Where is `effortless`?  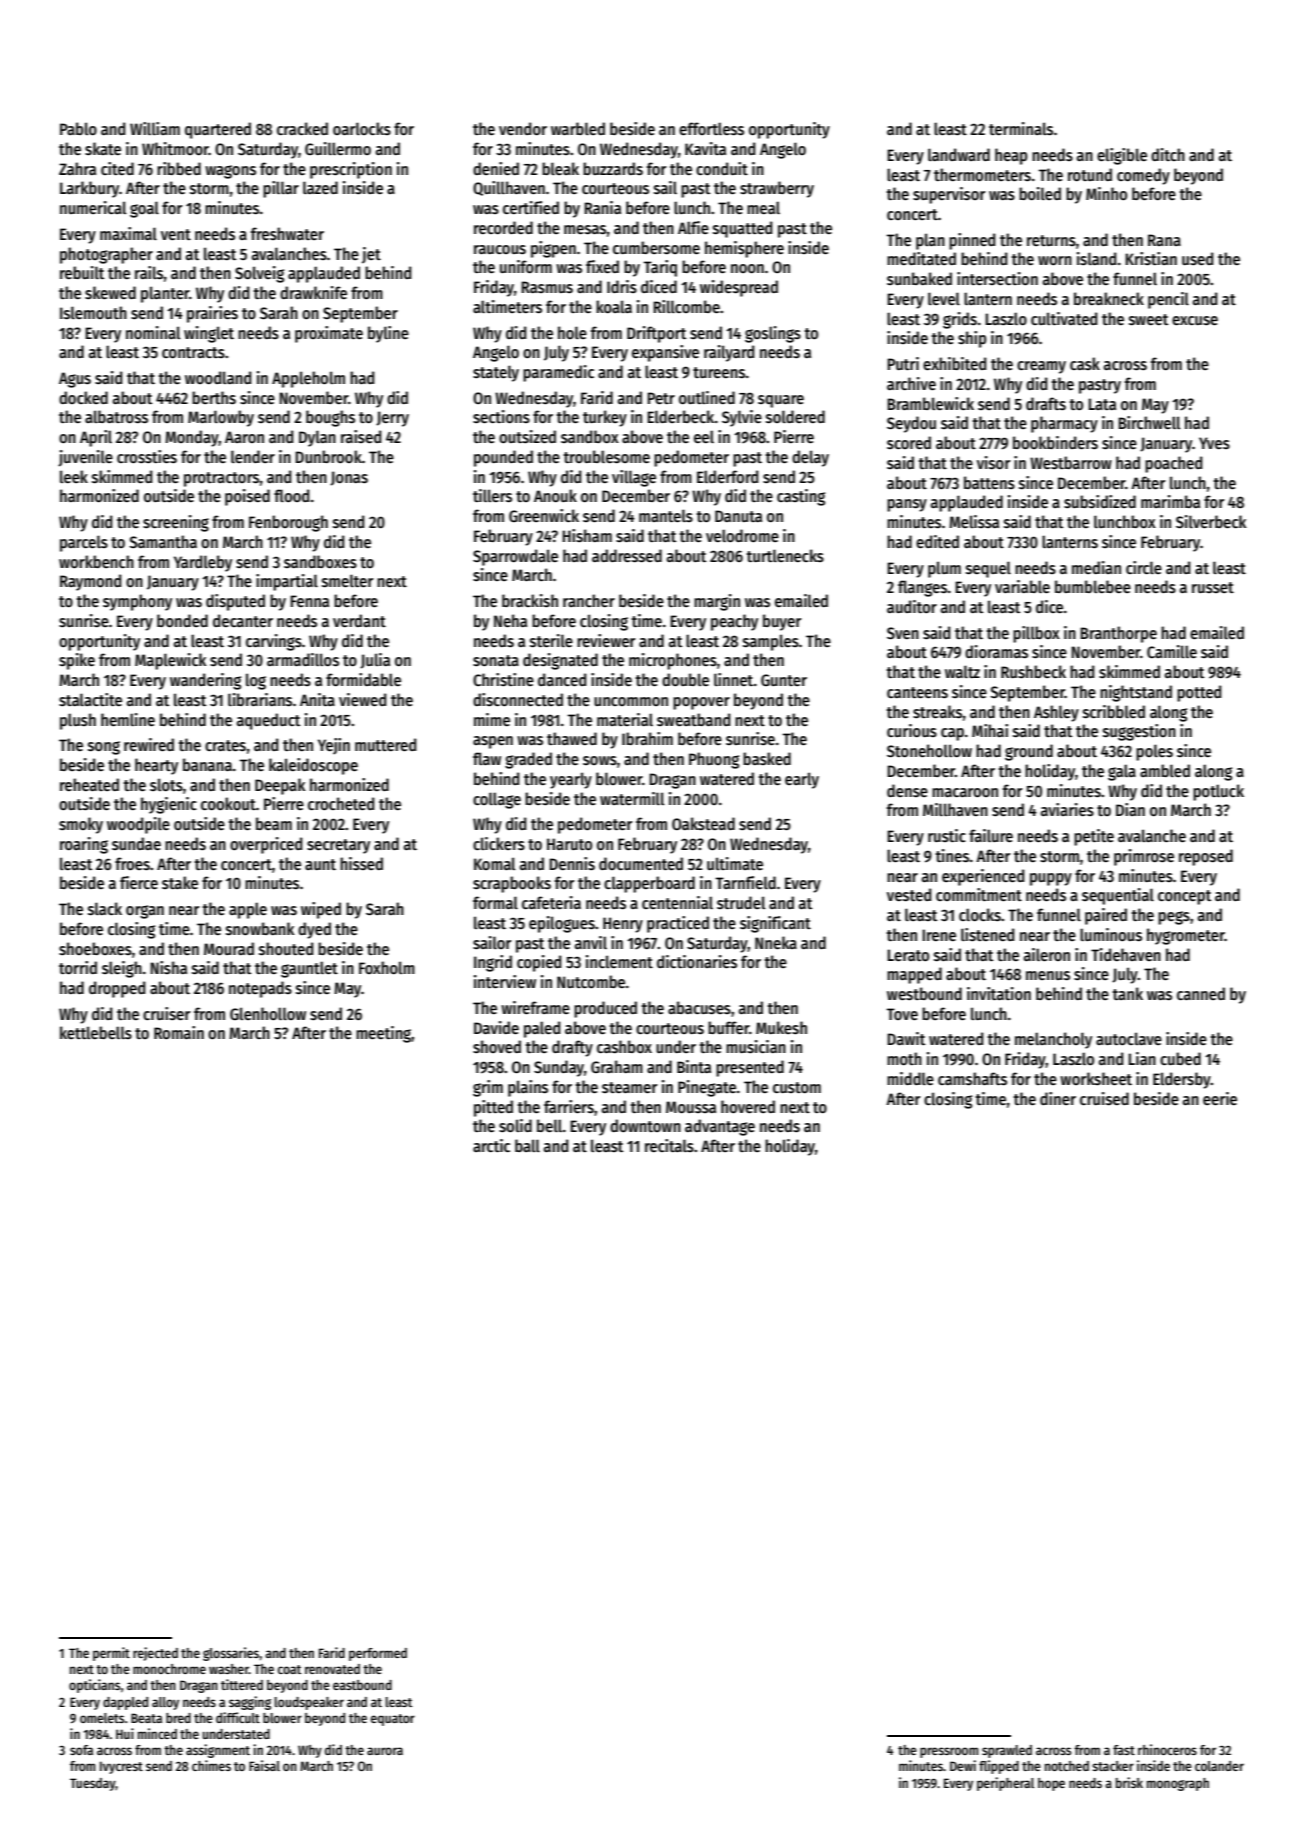
effortless is located at coordinates (711, 129).
